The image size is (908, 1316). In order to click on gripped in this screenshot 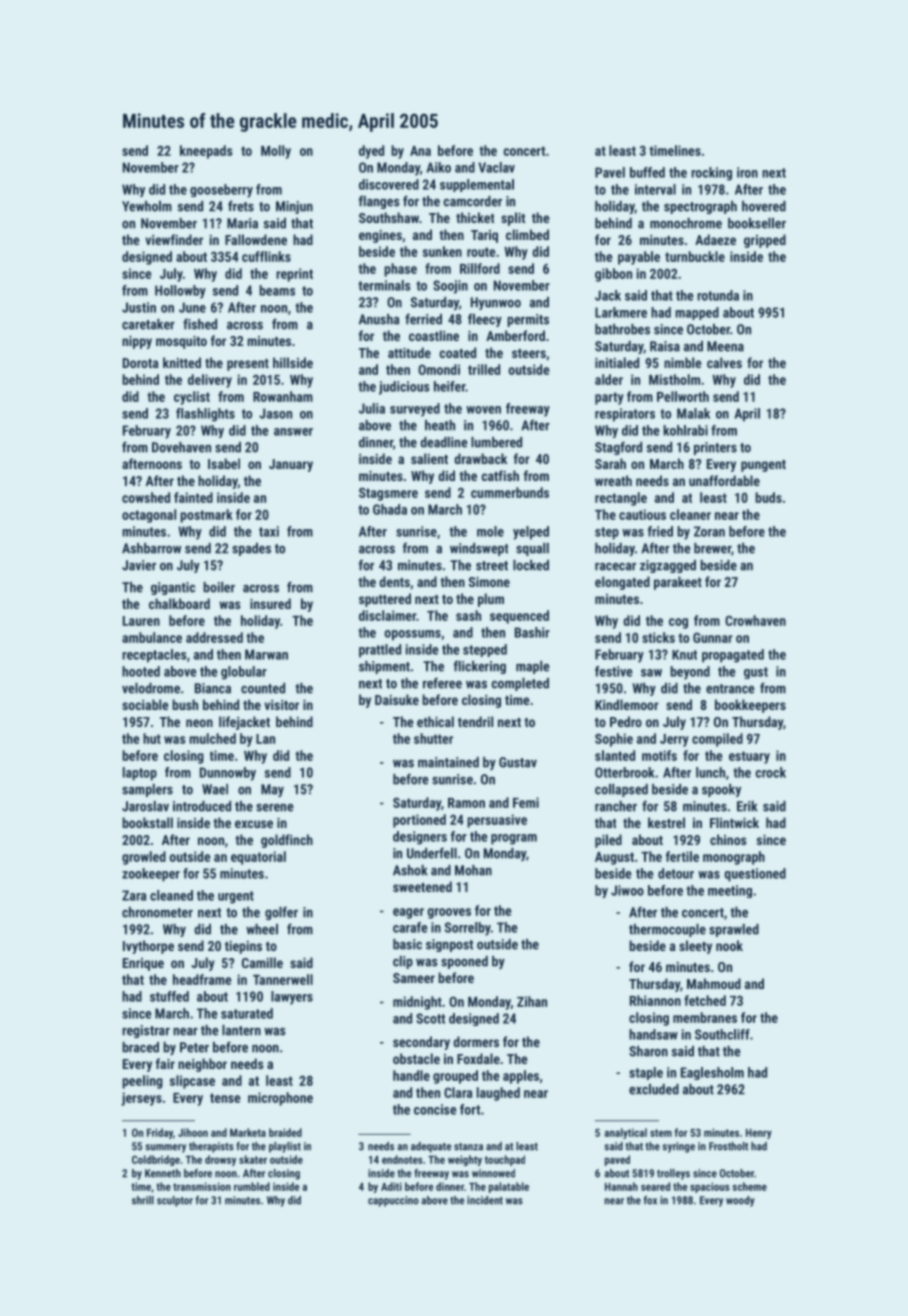, I will do `click(765, 241)`.
